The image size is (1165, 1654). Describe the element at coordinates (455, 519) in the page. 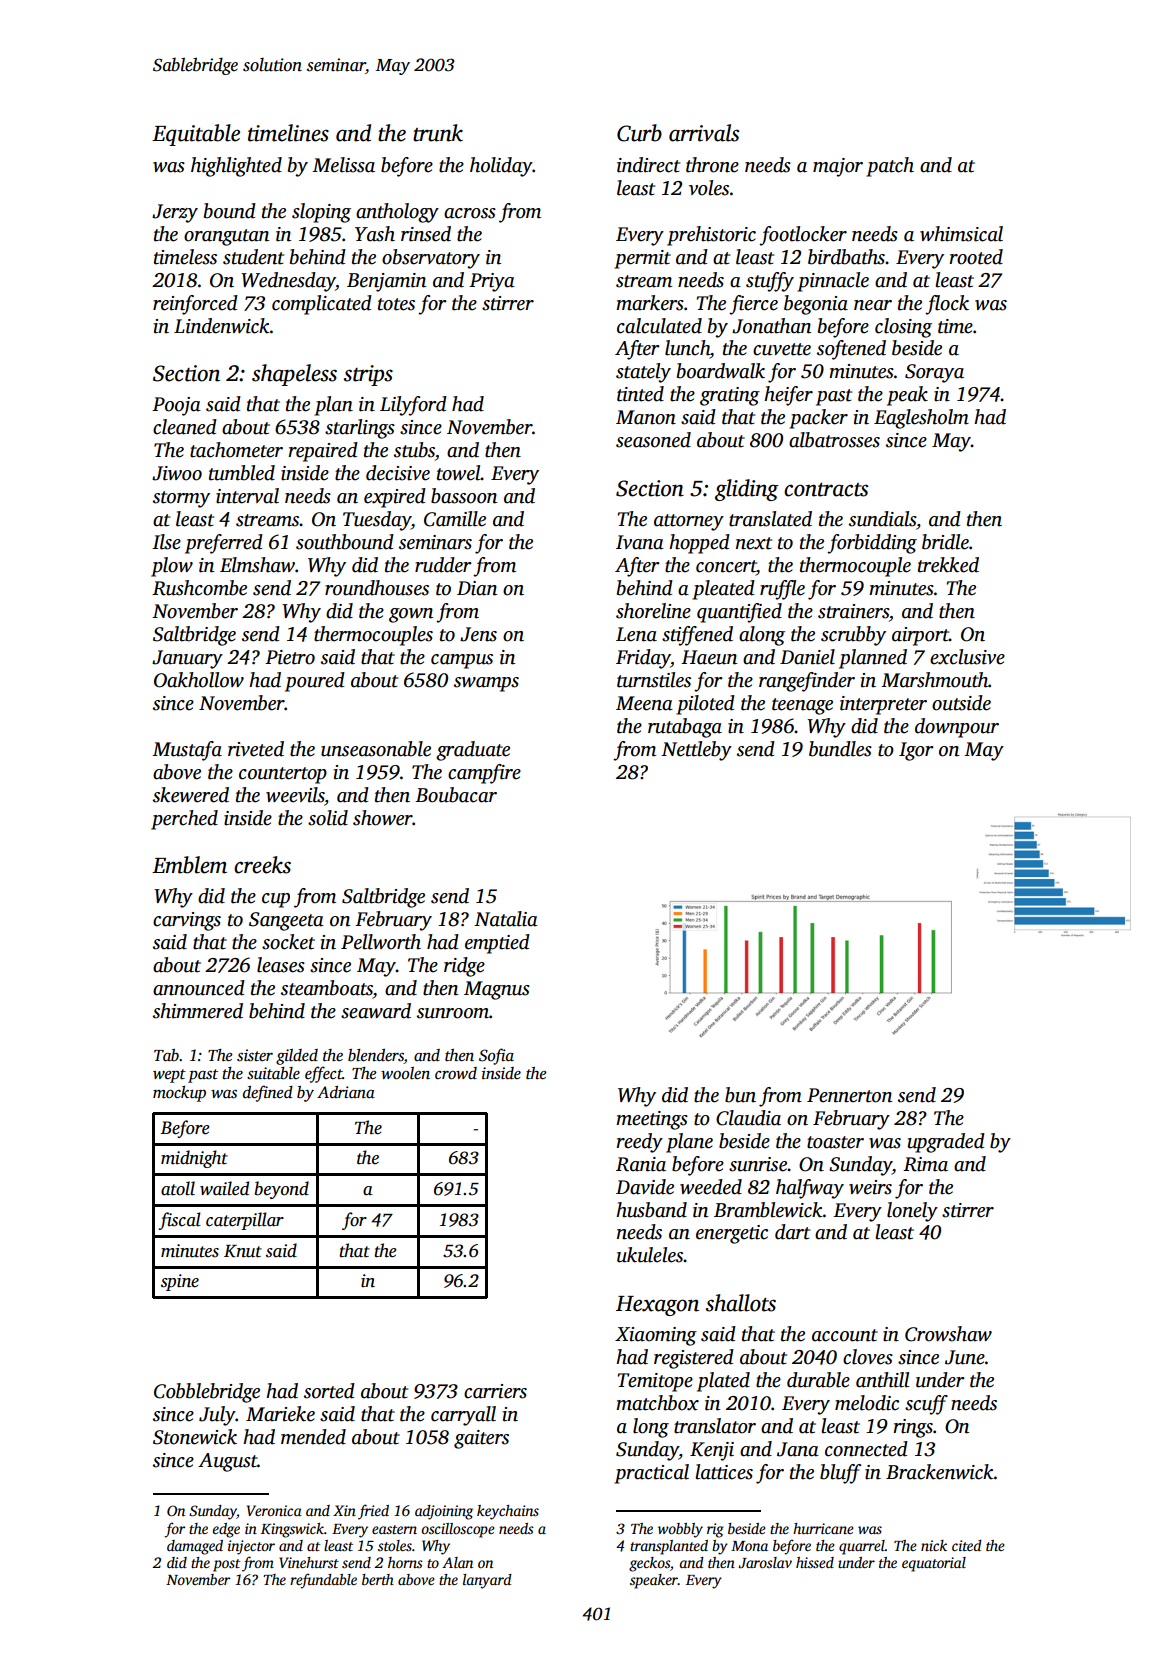

I see `Camille` at that location.
